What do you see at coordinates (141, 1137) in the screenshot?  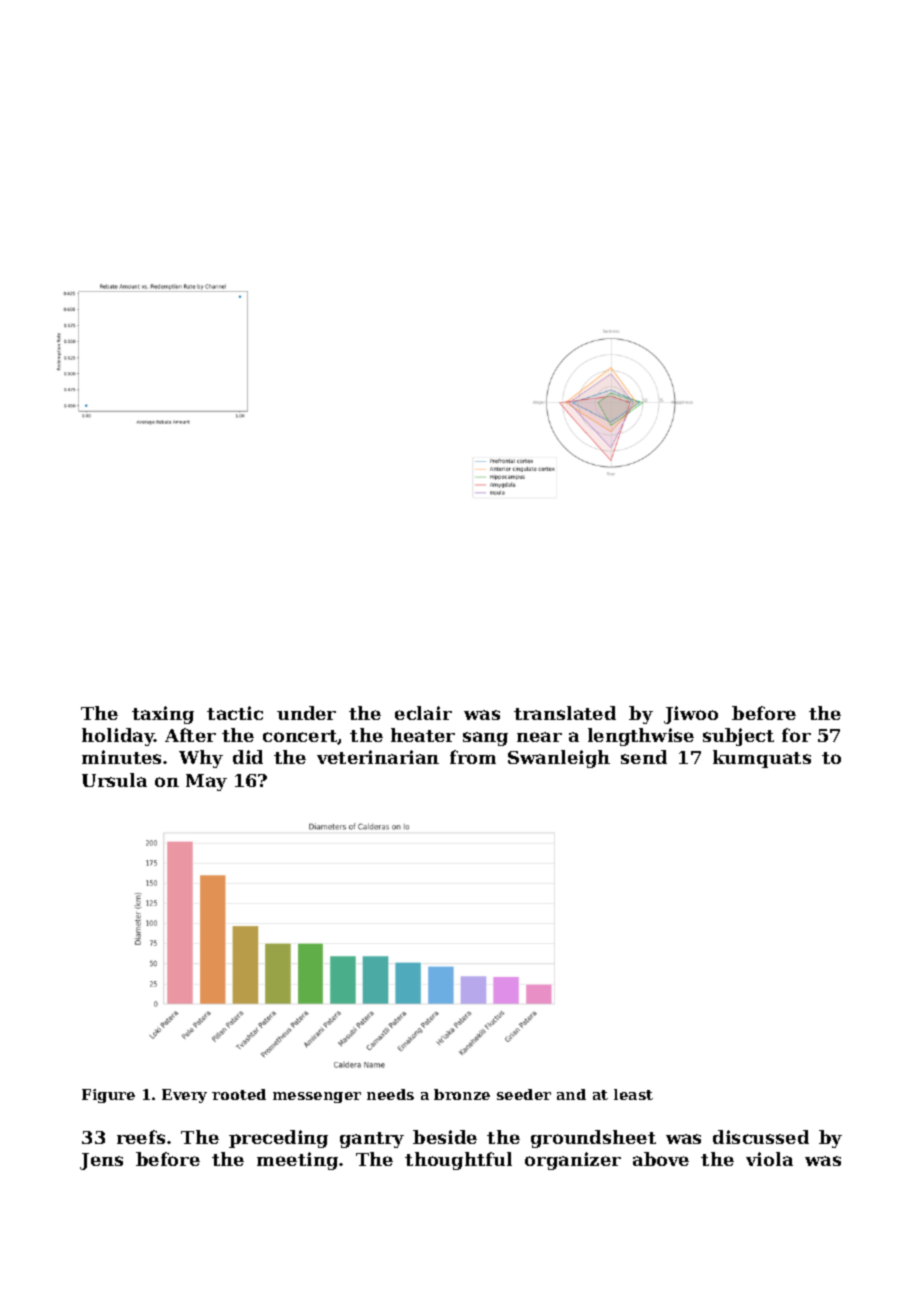 I see `reefs` at bounding box center [141, 1137].
